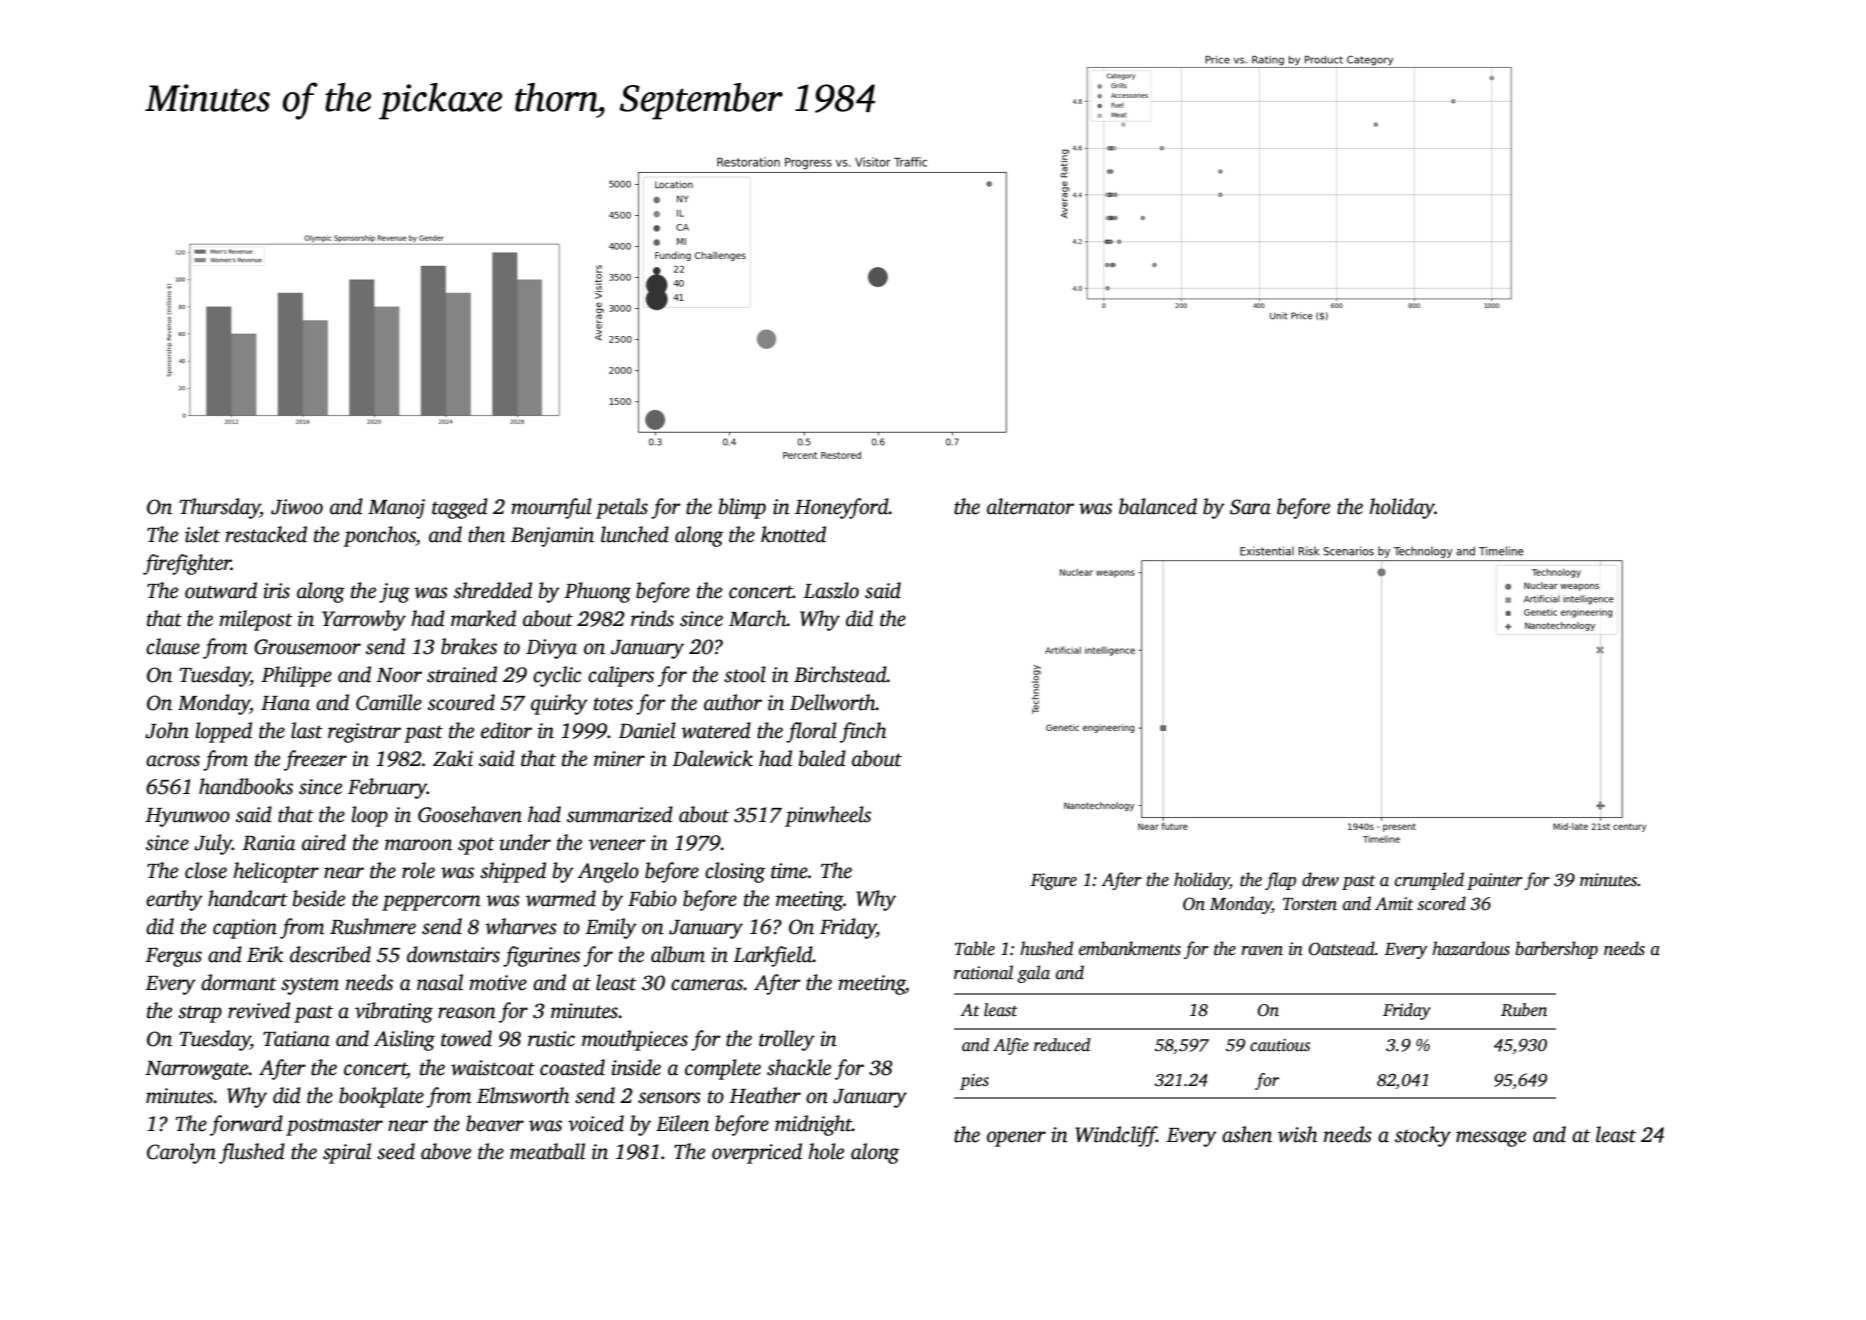  I want to click on Sara, so click(1250, 507).
